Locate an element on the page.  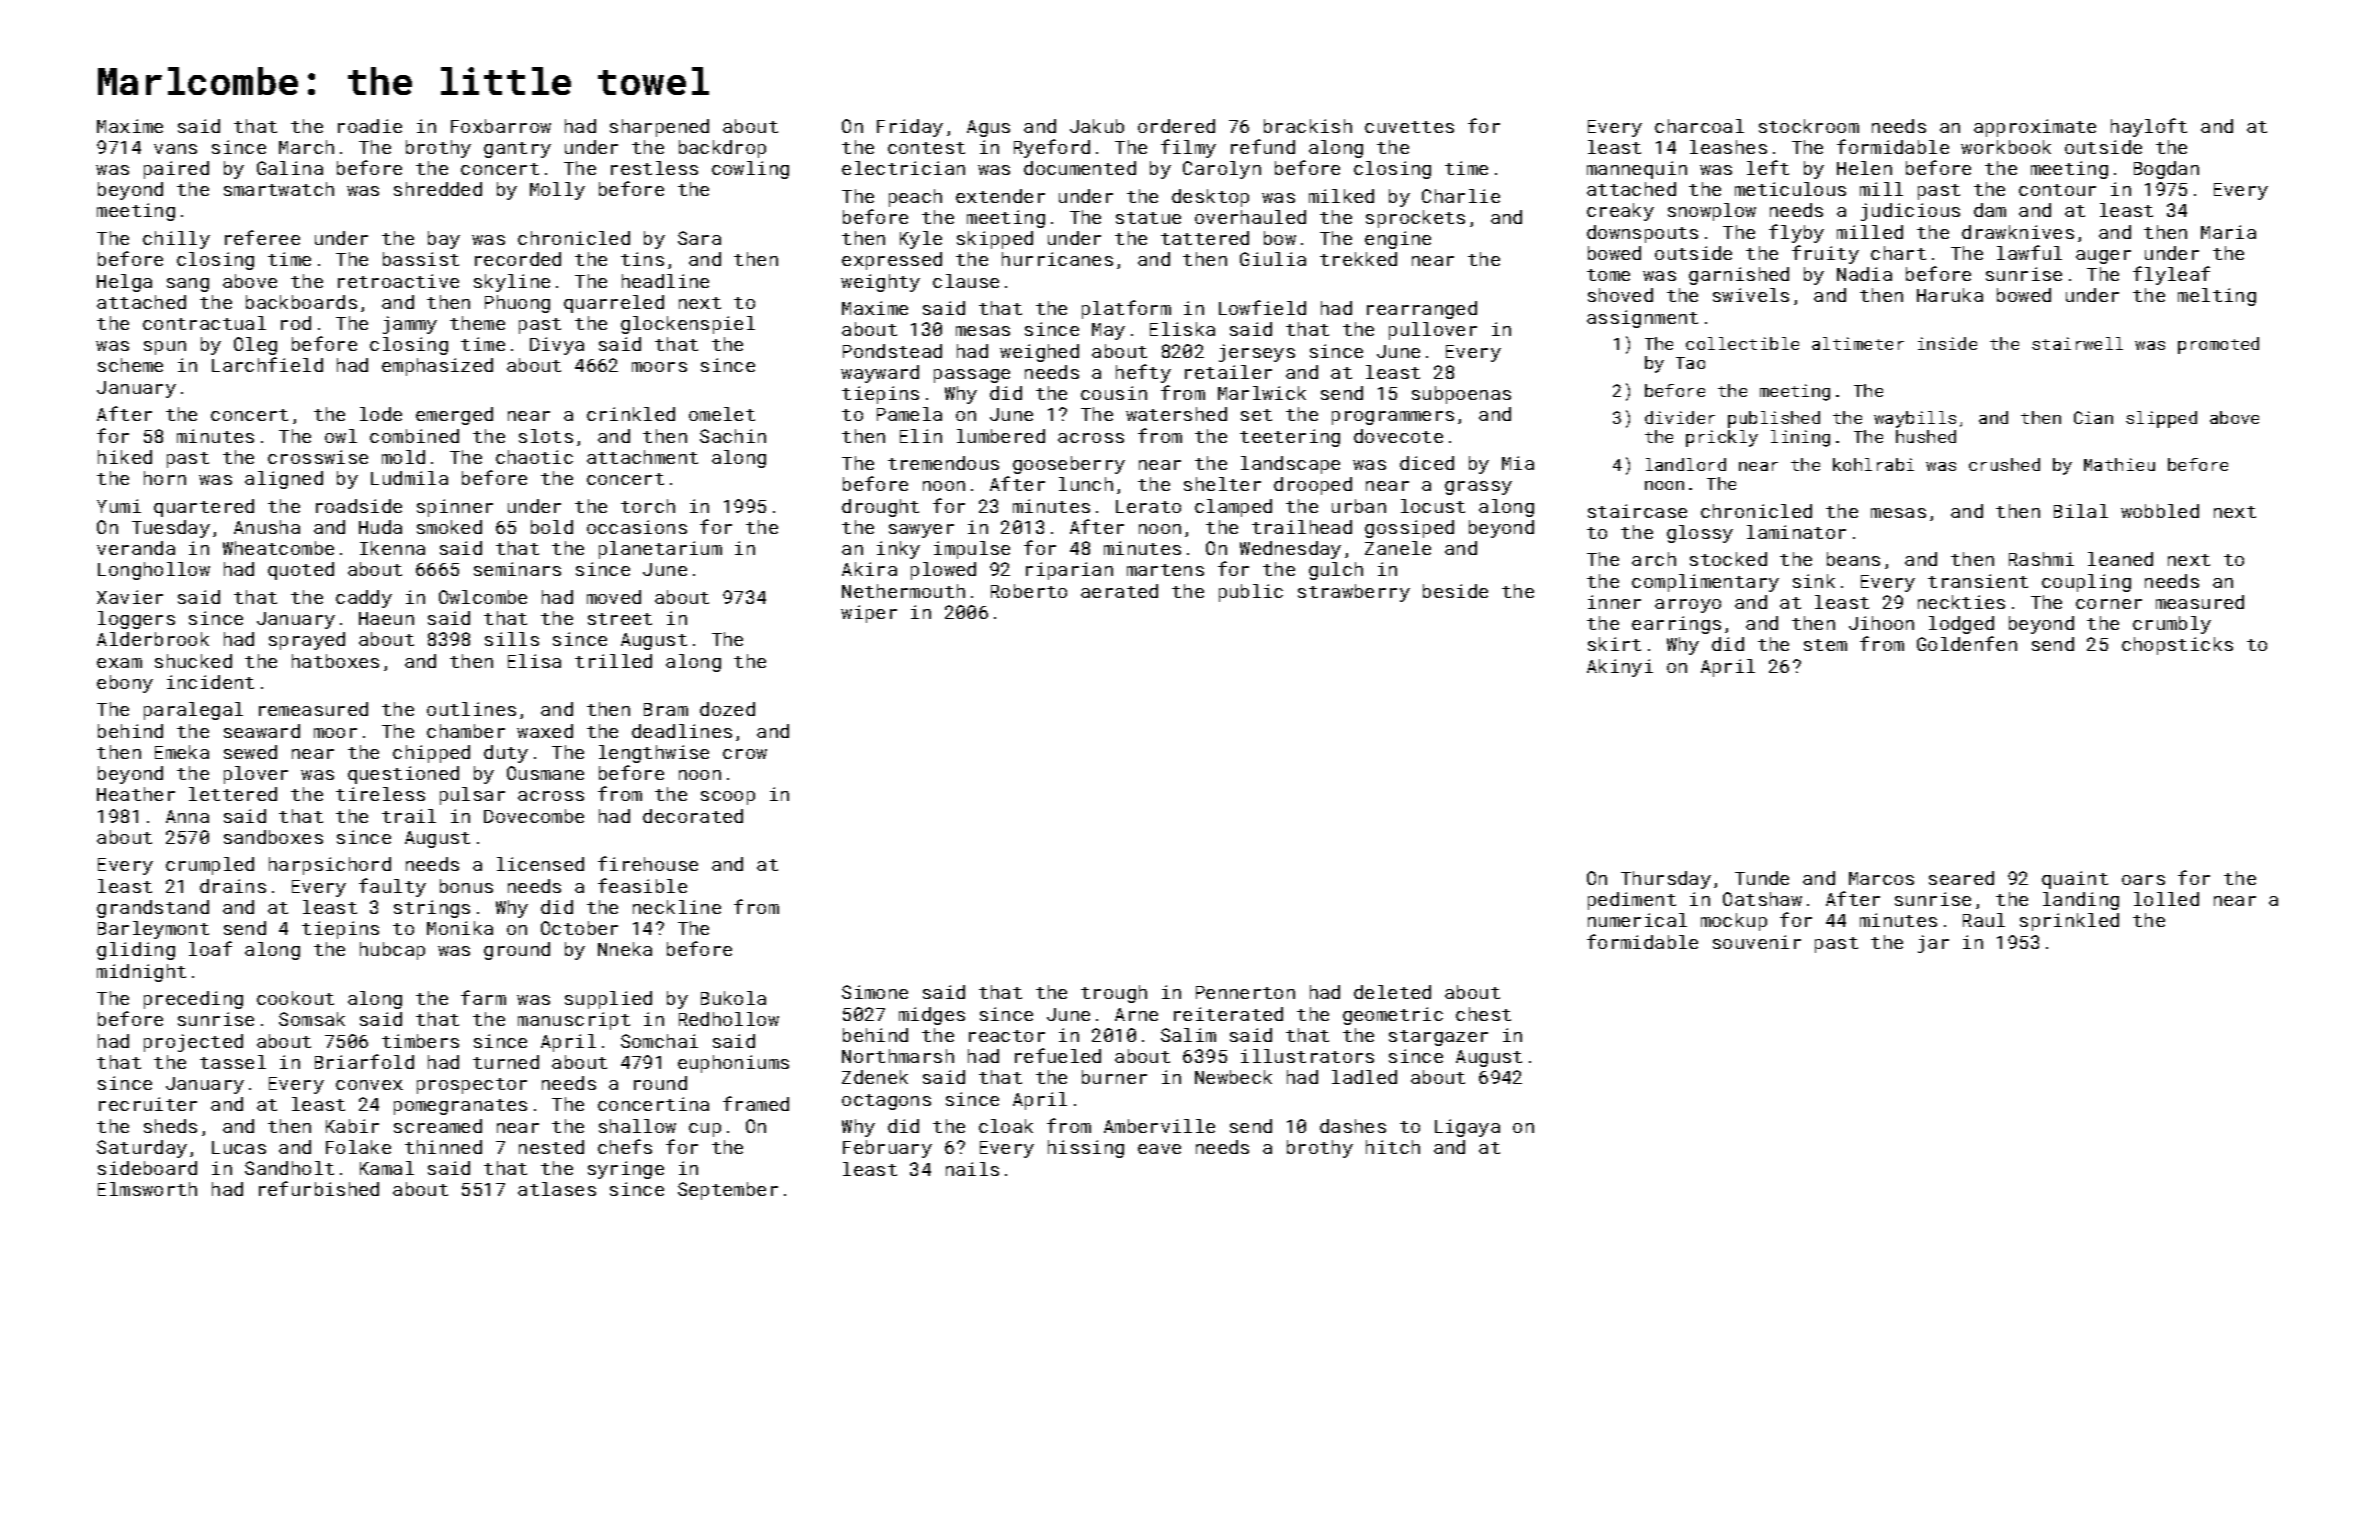
crumbly is located at coordinates (2172, 625).
